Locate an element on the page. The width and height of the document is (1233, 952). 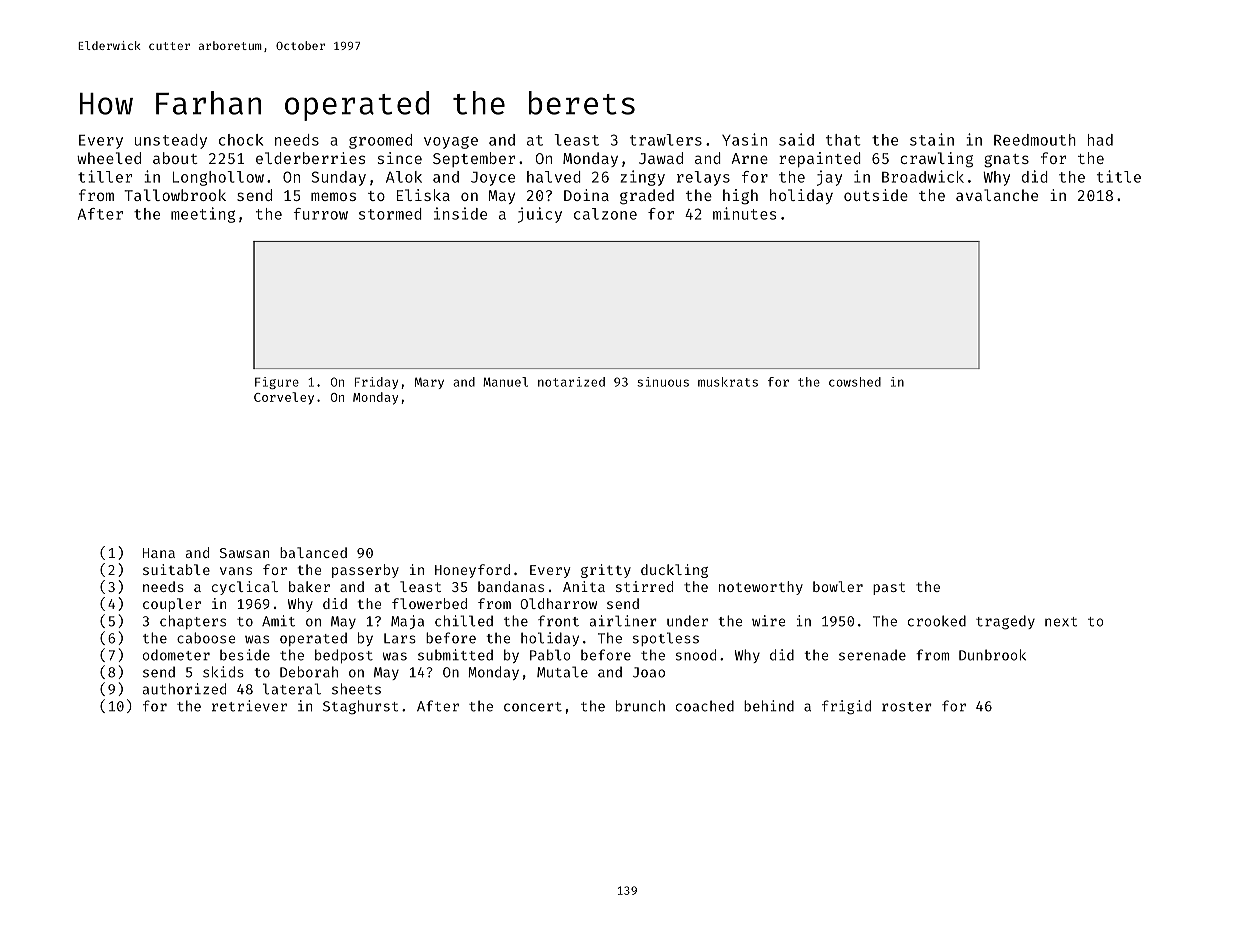
repainted is located at coordinates (820, 159).
